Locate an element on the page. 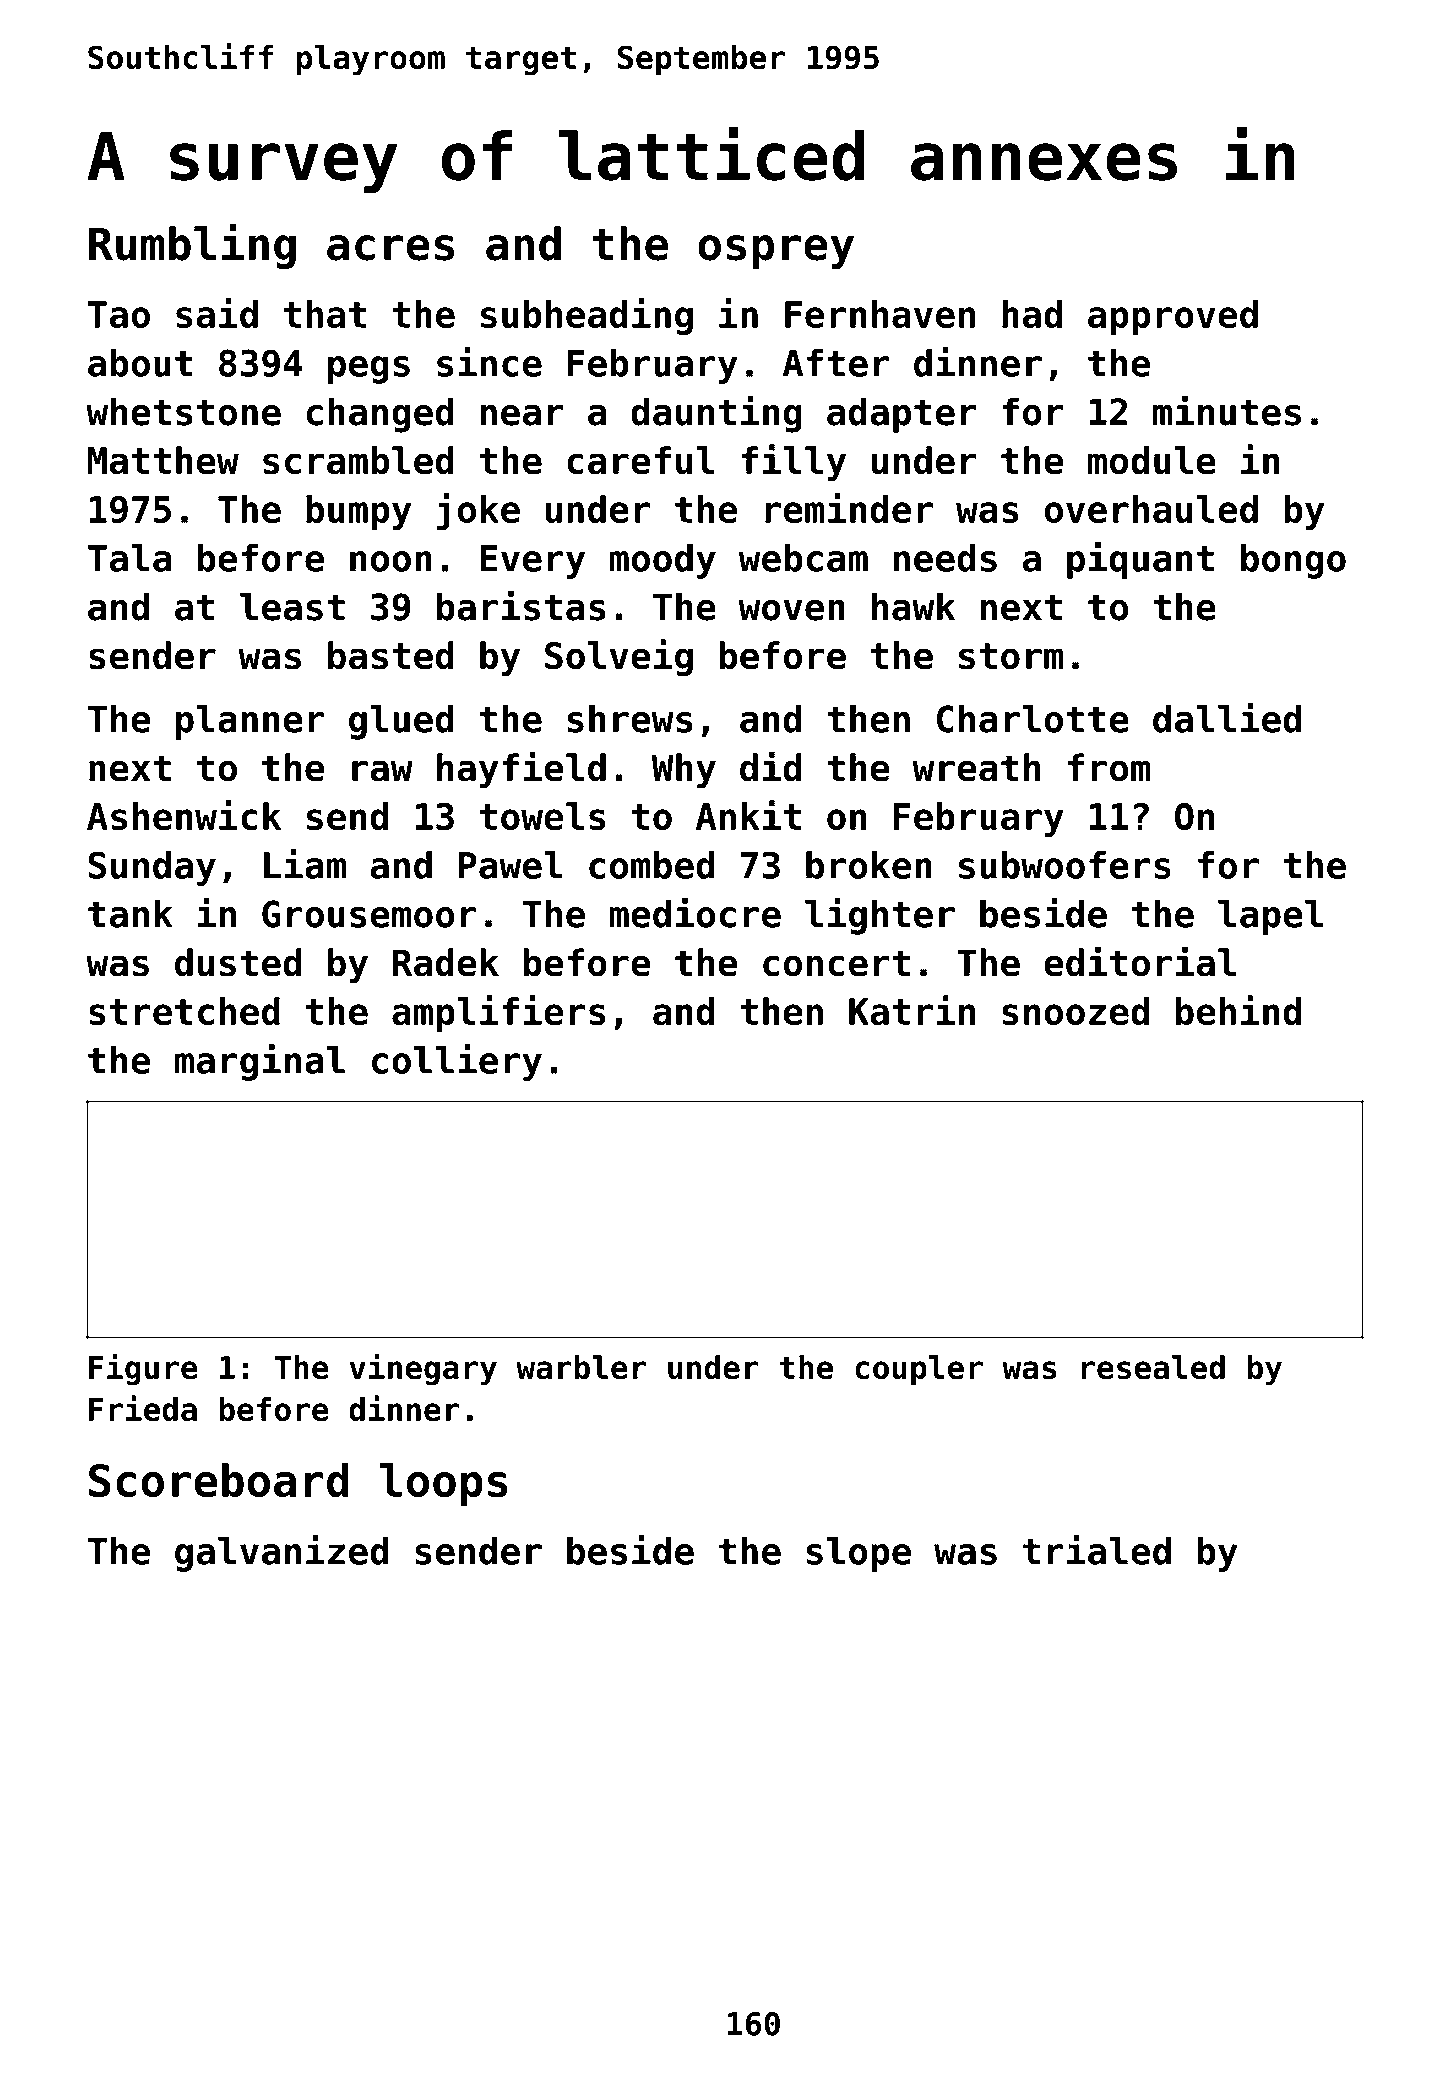 The image size is (1450, 2100). galvanized is located at coordinates (281, 1553).
